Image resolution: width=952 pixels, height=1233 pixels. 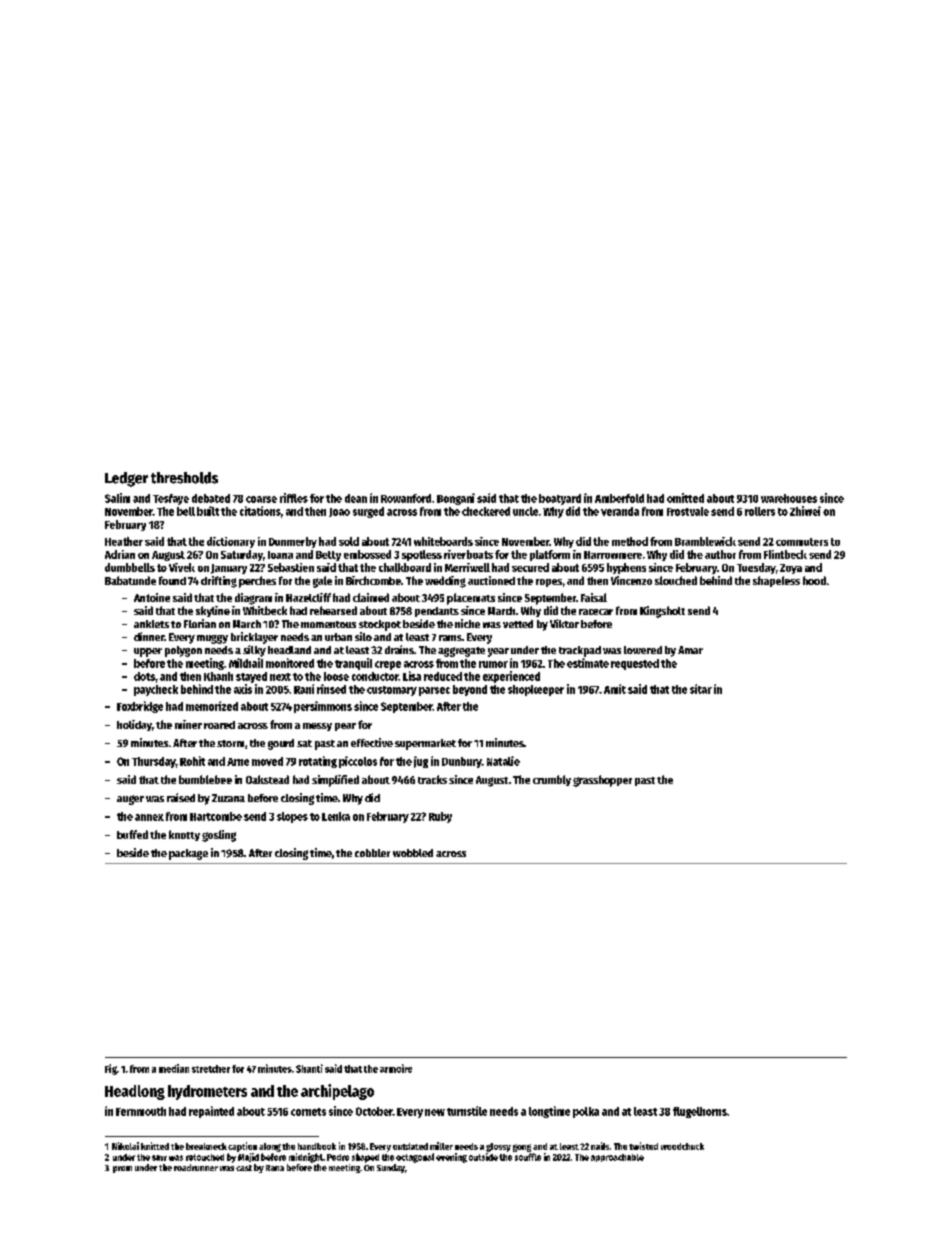 What do you see at coordinates (701, 689) in the screenshot?
I see `sitar` at bounding box center [701, 689].
